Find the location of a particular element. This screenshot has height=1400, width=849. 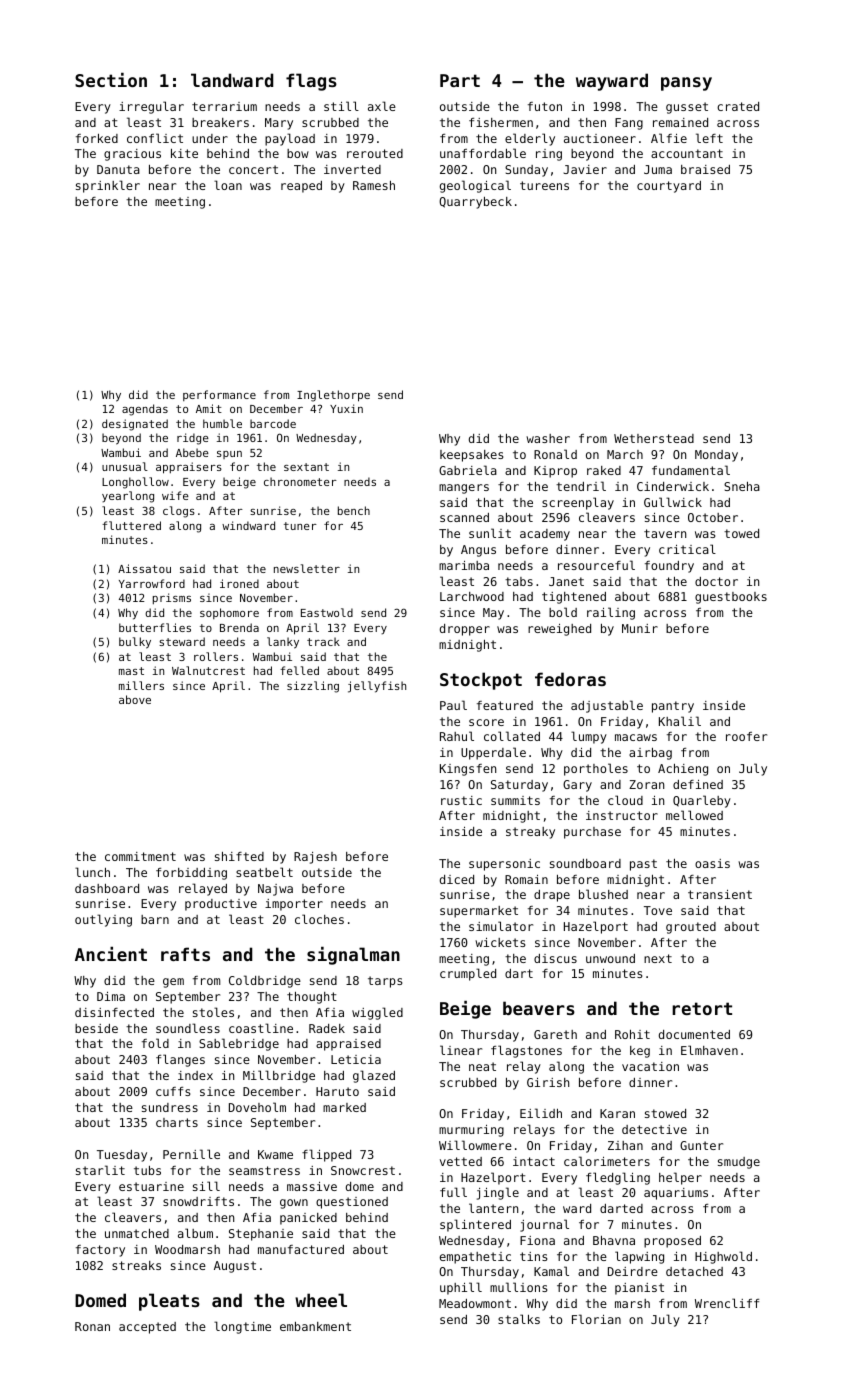

estuarine is located at coordinates (151, 1186).
